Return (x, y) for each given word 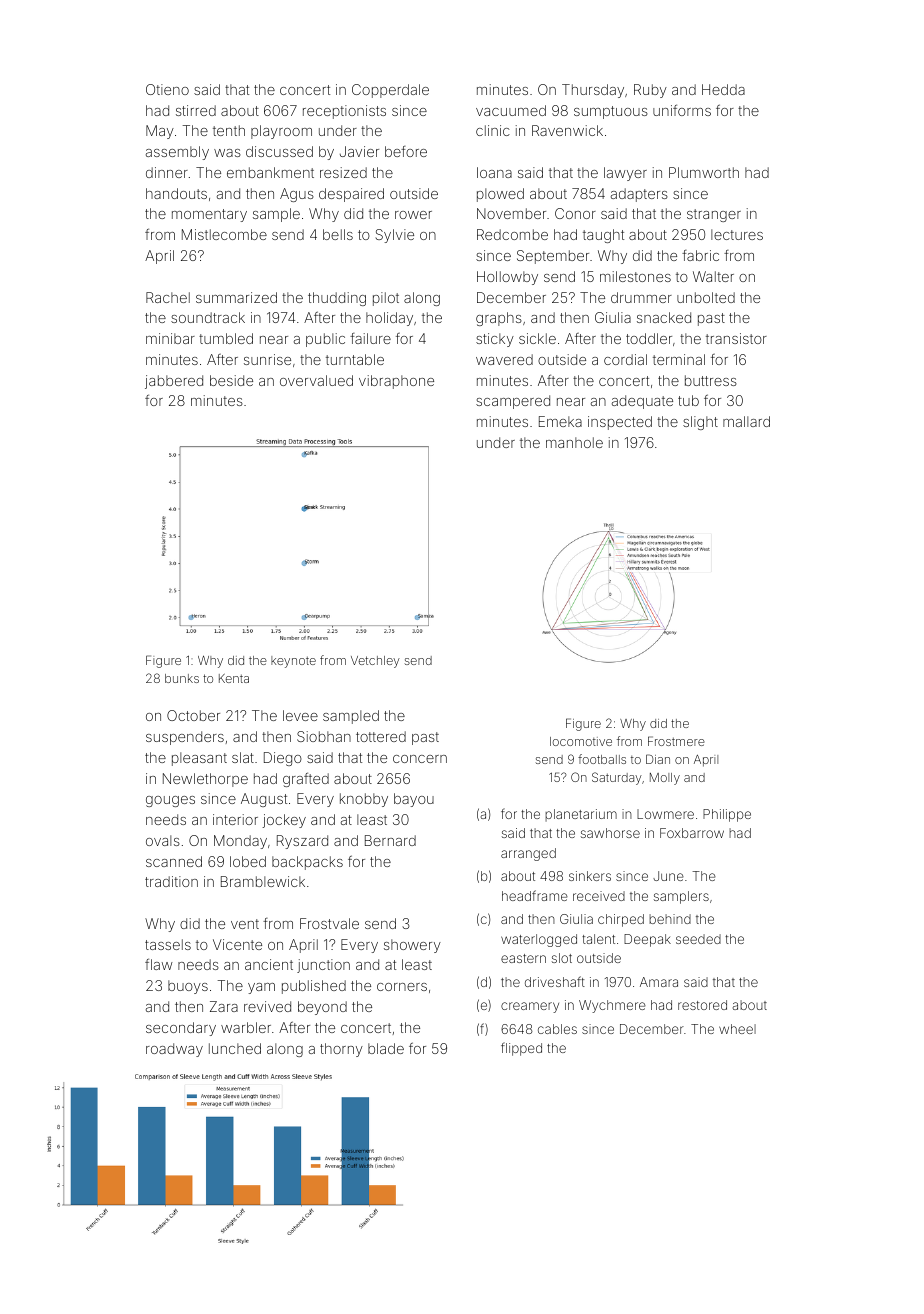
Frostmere (676, 741)
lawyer (625, 174)
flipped (521, 1049)
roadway (174, 1050)
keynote (293, 662)
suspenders (185, 738)
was (227, 153)
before (406, 151)
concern (420, 759)
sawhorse (610, 833)
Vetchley (375, 662)
